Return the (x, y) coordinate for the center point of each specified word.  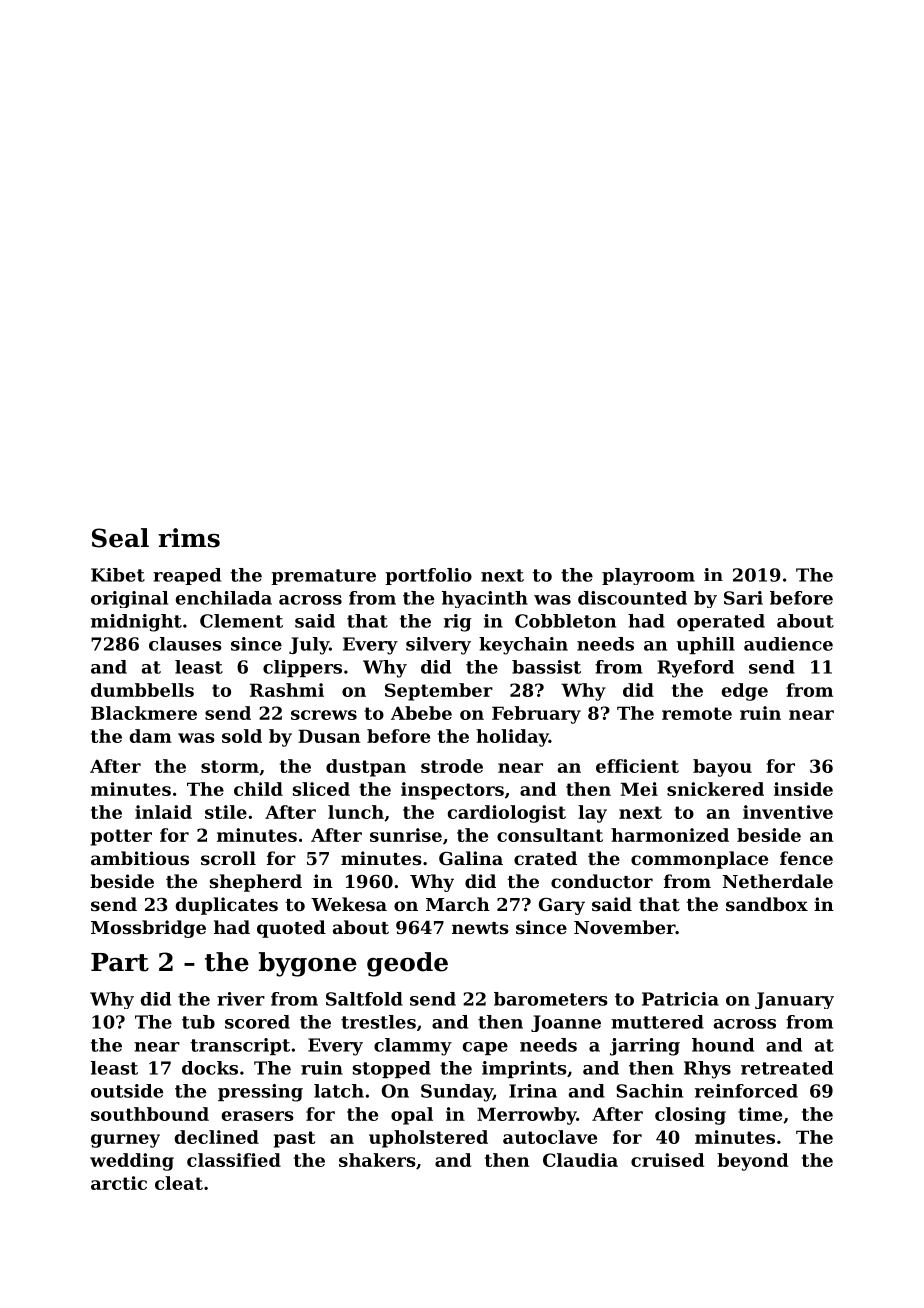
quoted (291, 929)
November (625, 927)
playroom (648, 576)
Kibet (118, 575)
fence (806, 858)
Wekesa (349, 904)
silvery (438, 646)
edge (745, 692)
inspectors (452, 791)
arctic (119, 1183)
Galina (471, 858)
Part (120, 962)
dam (151, 736)
